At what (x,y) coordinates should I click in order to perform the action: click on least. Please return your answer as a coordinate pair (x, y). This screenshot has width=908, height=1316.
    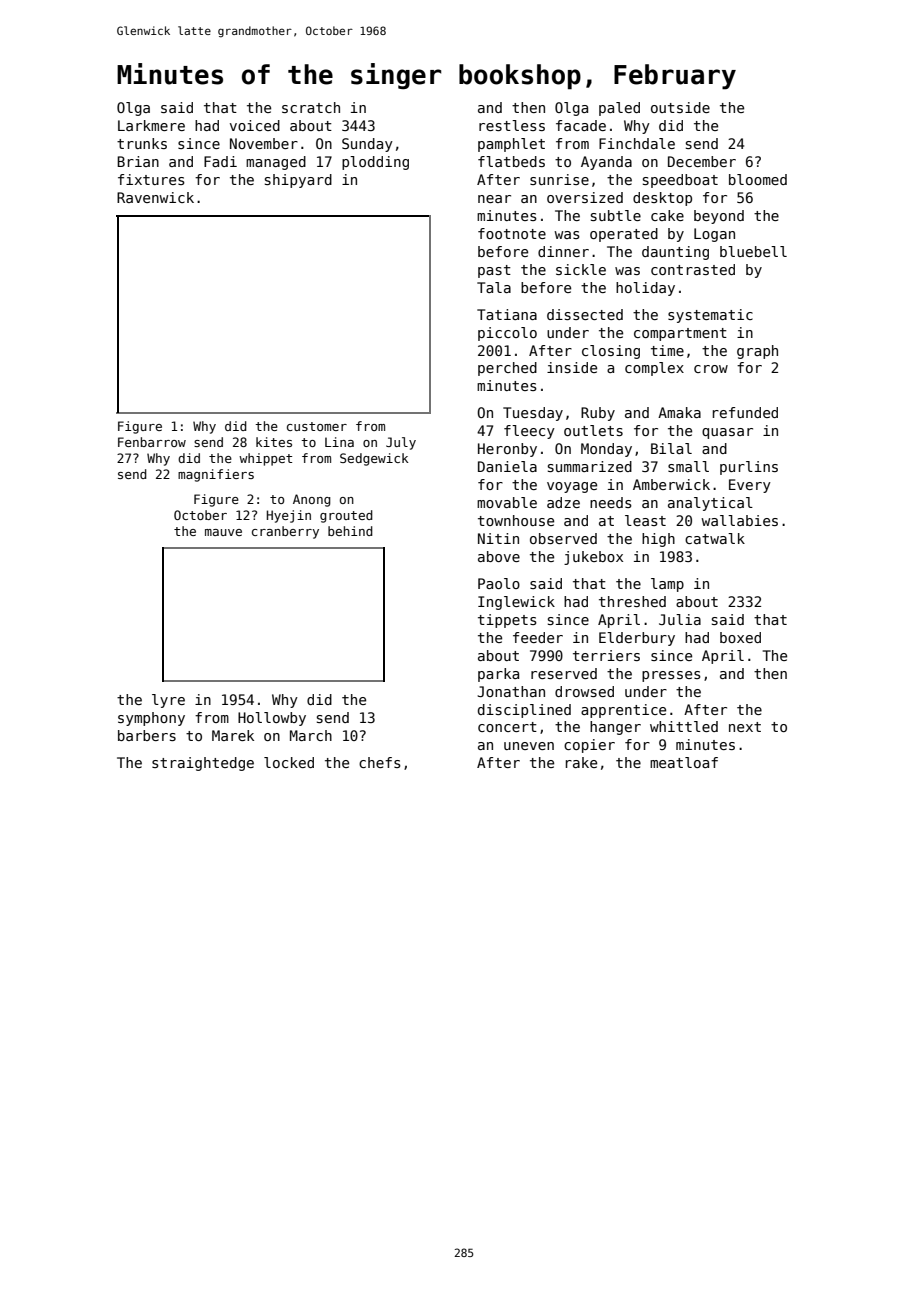
    Looking at the image, I should click on (645, 520).
